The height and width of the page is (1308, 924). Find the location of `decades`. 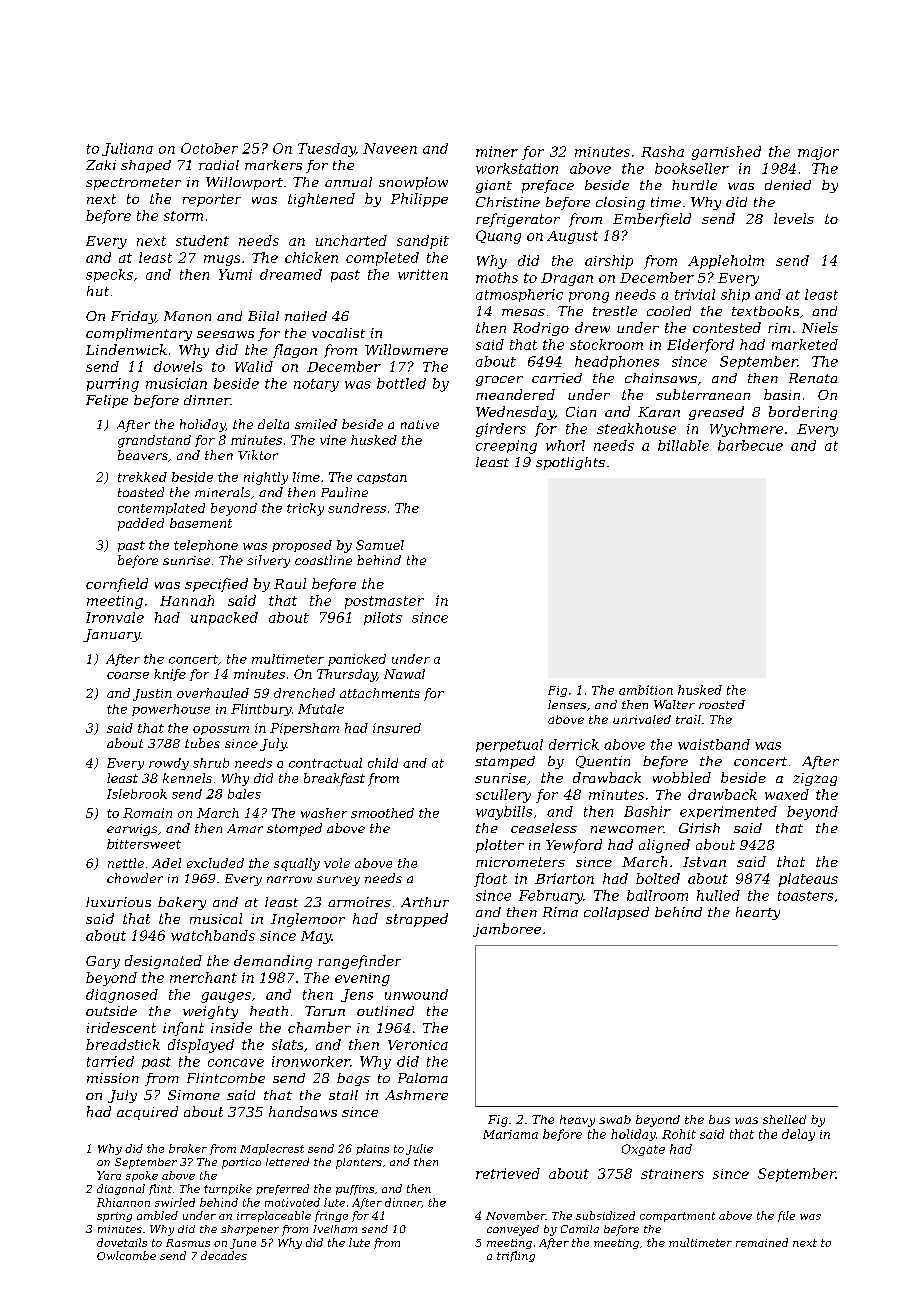

decades is located at coordinates (224, 1255).
